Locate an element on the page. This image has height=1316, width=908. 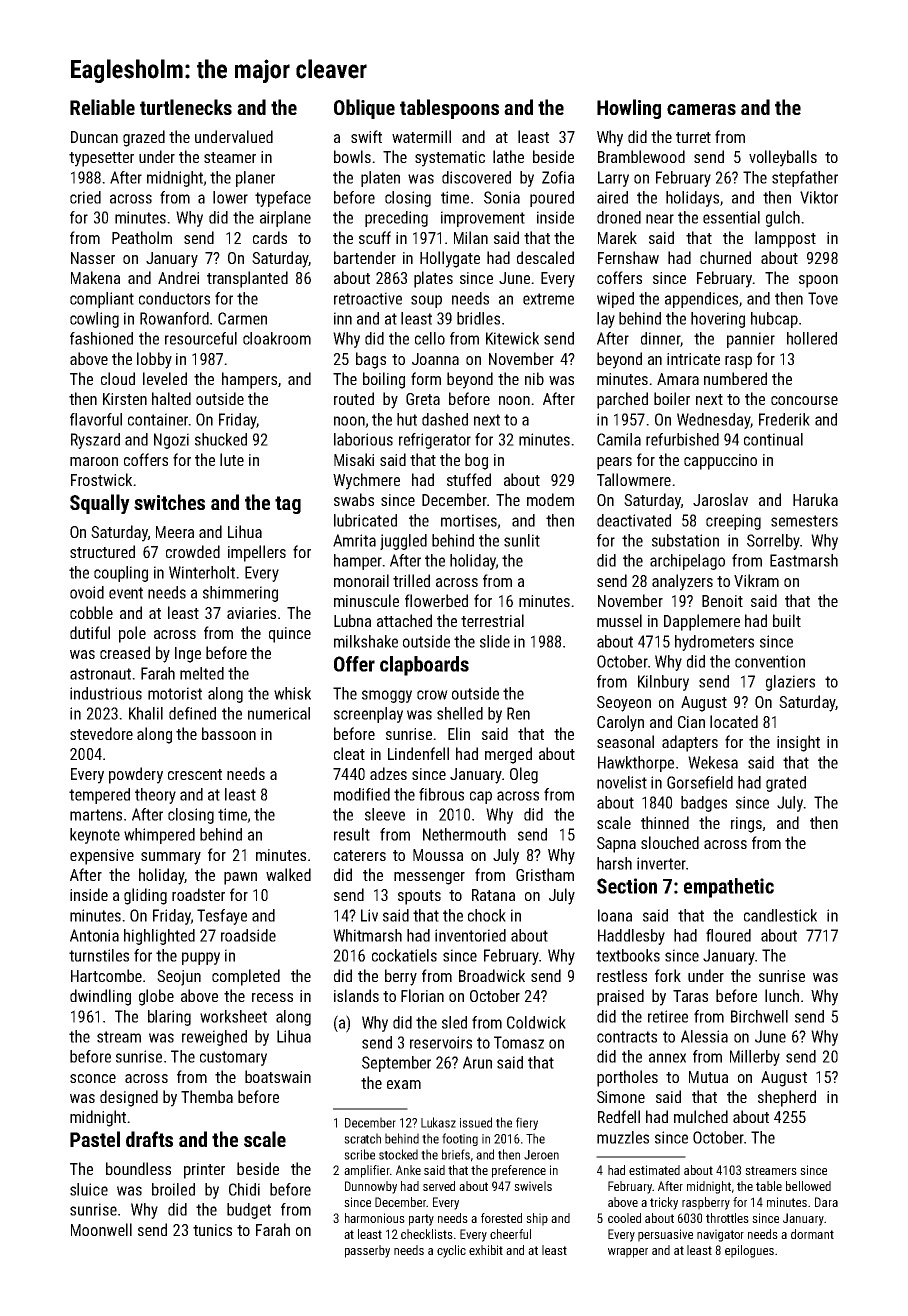
dormant is located at coordinates (812, 1234).
